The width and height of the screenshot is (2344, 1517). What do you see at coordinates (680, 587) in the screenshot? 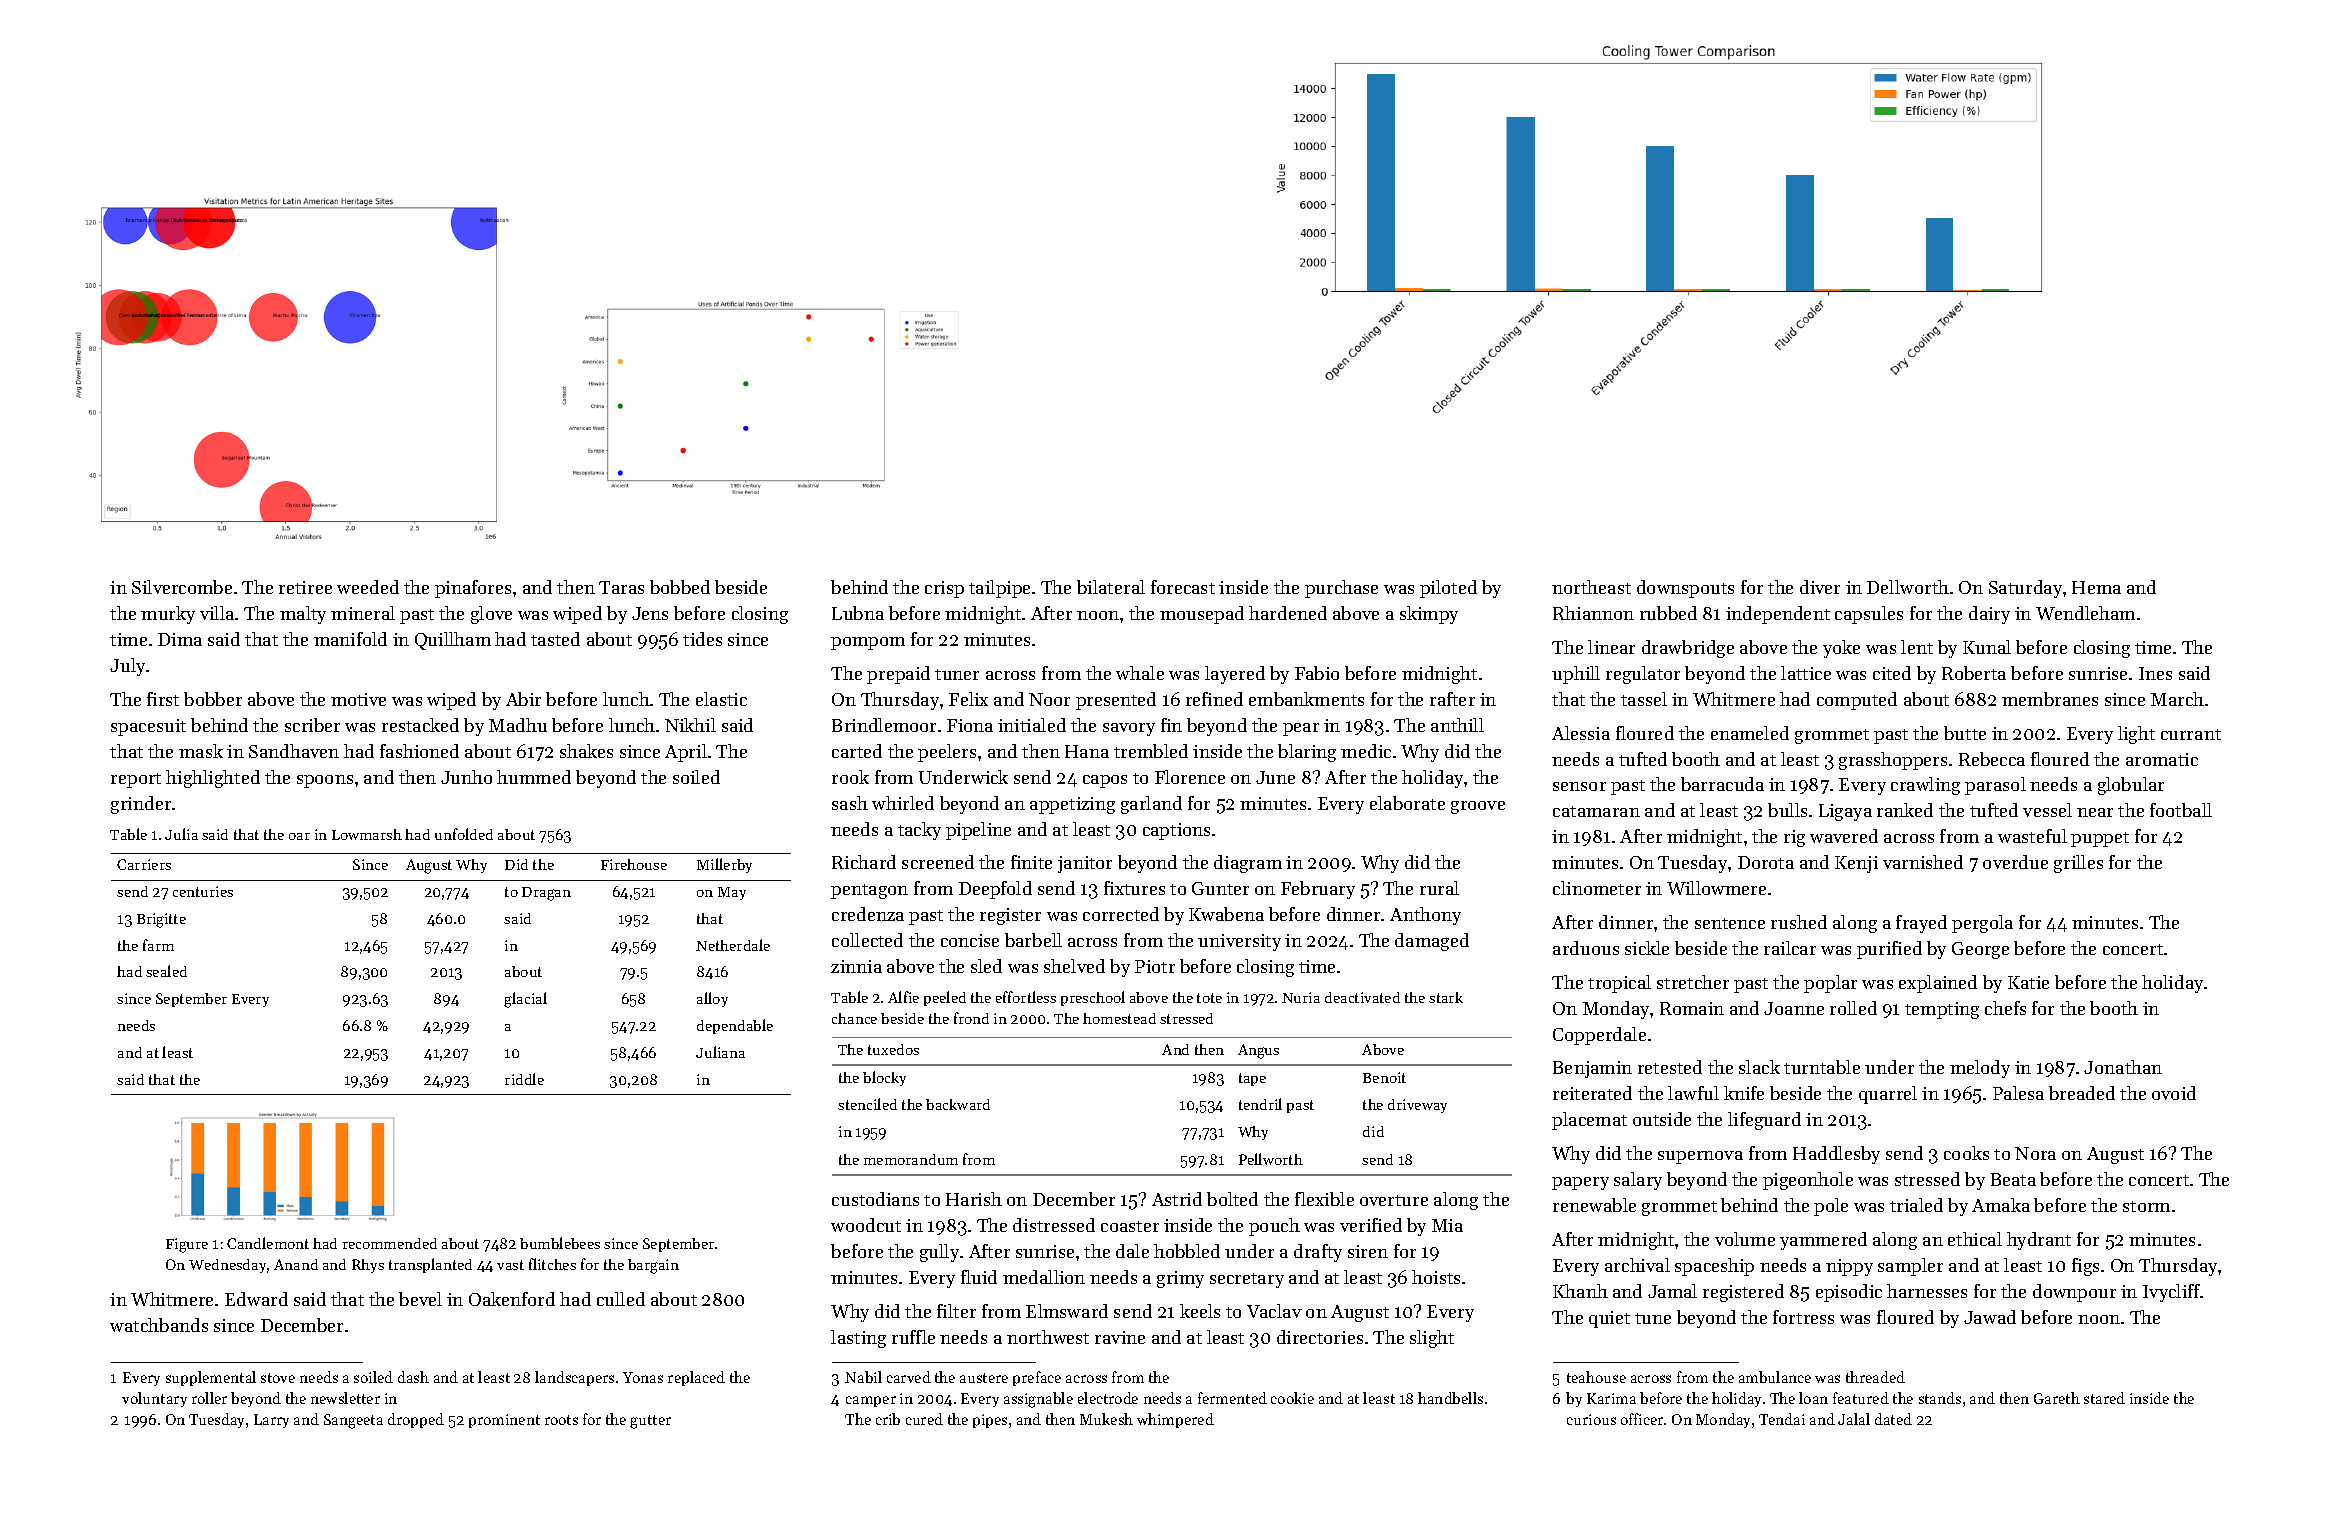
I see `bobbed` at bounding box center [680, 587].
